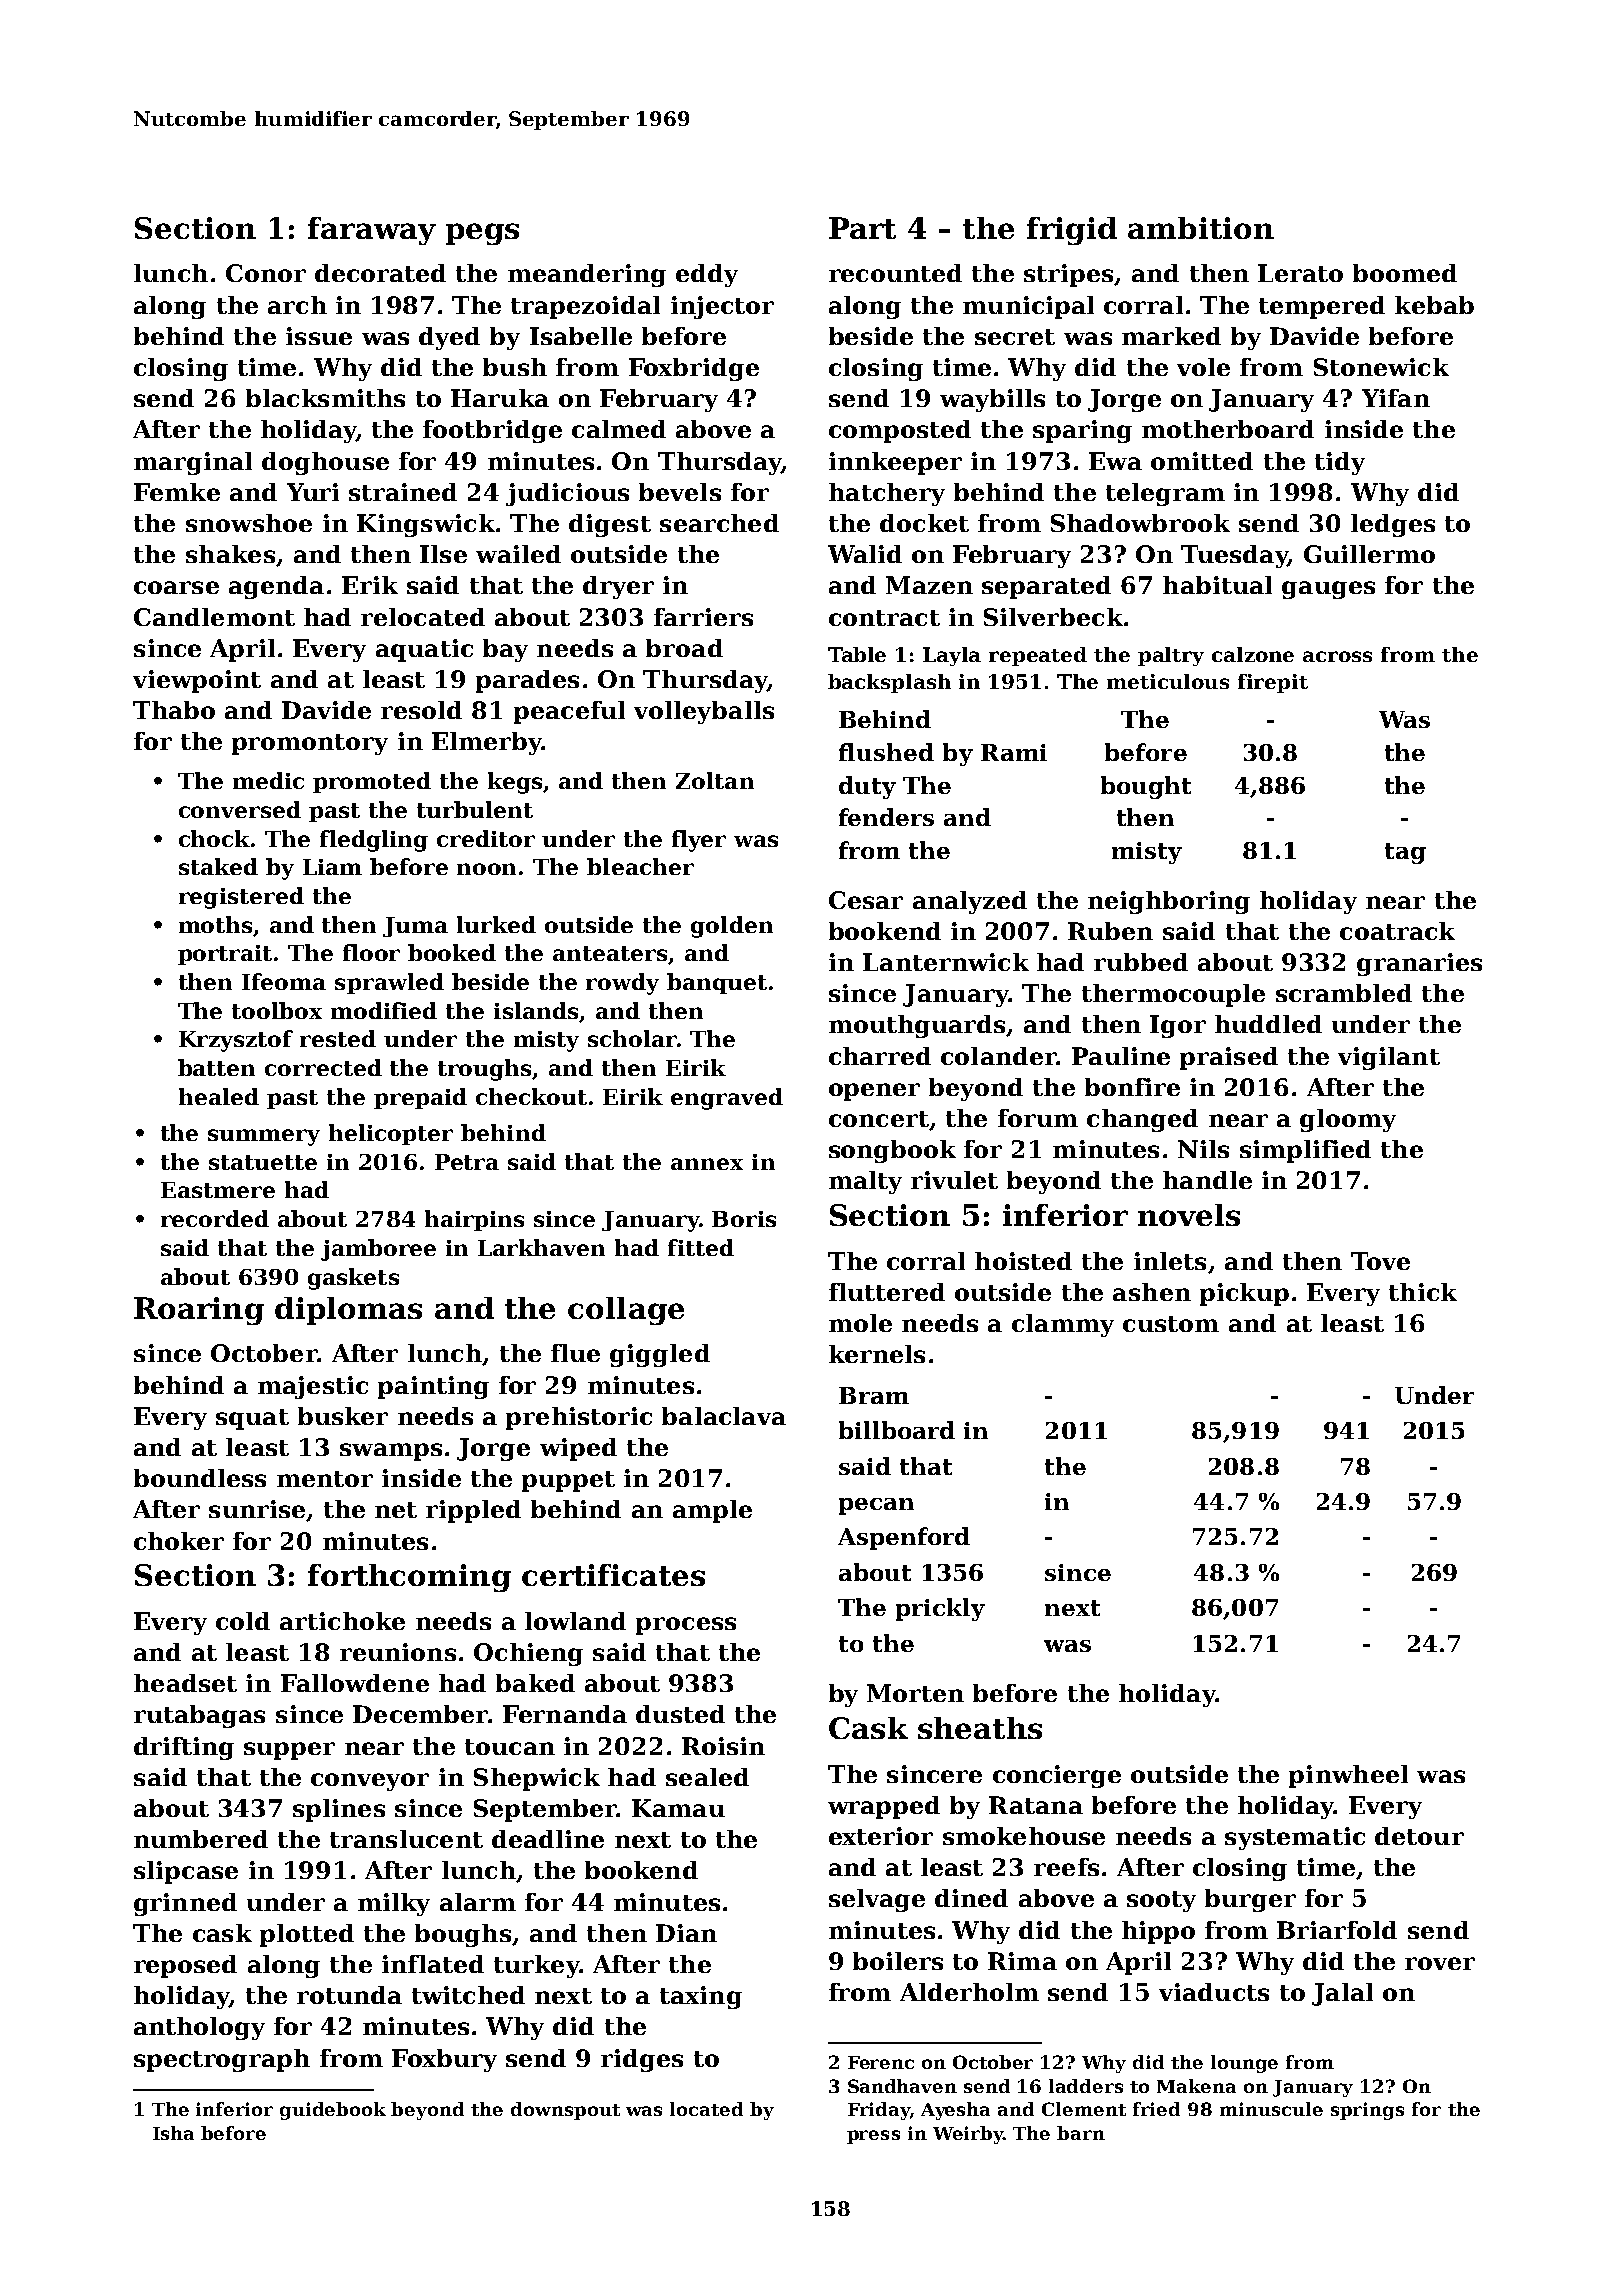 The width and height of the image is (1620, 2292). Describe the element at coordinates (678, 1808) in the image. I see `Kamau` at that location.
